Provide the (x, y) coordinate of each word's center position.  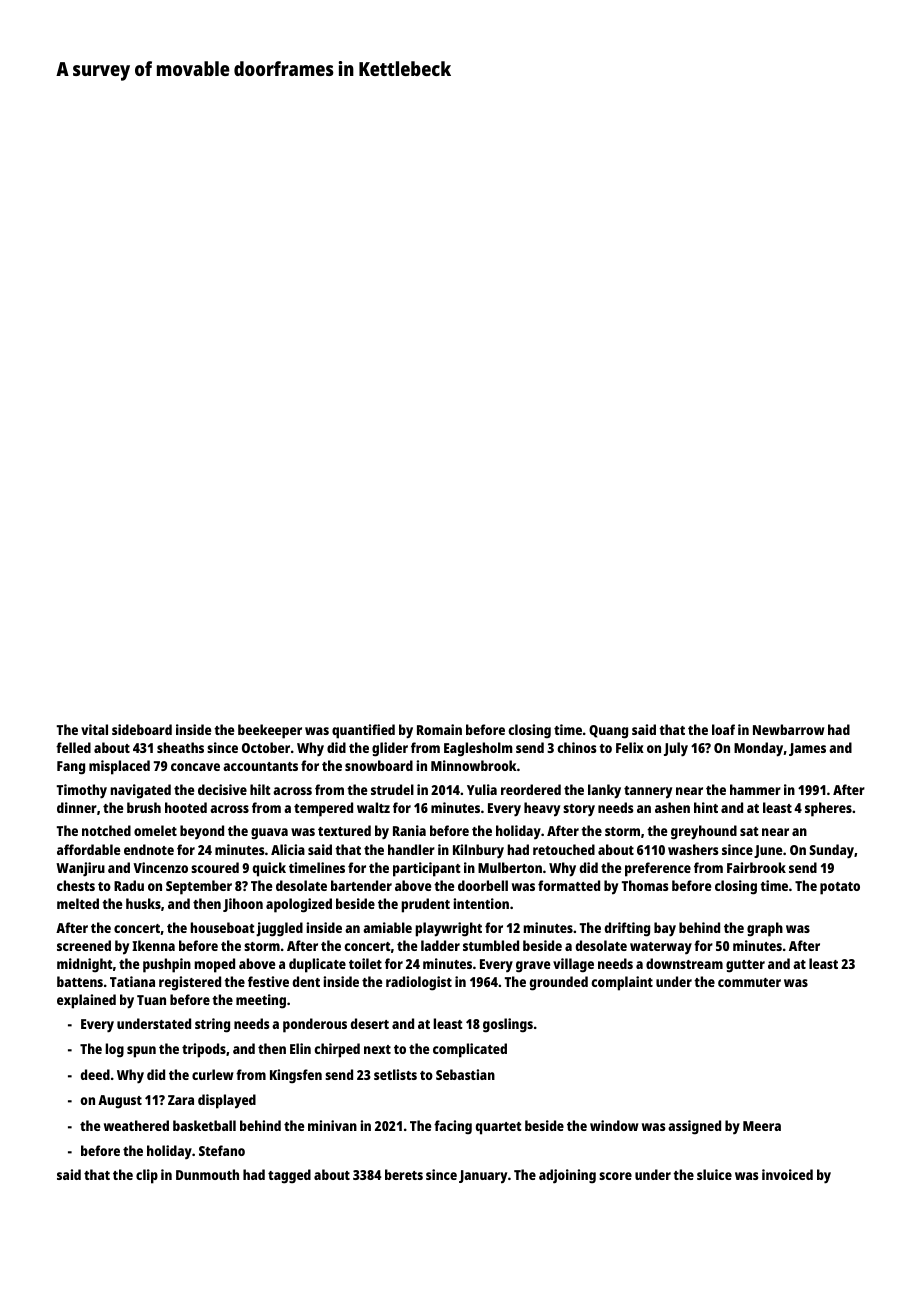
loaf (723, 729)
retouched (564, 849)
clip (147, 1176)
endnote (149, 849)
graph (765, 929)
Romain (439, 729)
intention (481, 903)
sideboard (142, 729)
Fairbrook (756, 867)
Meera (762, 1126)
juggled (279, 929)
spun (141, 1052)
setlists (395, 1074)
